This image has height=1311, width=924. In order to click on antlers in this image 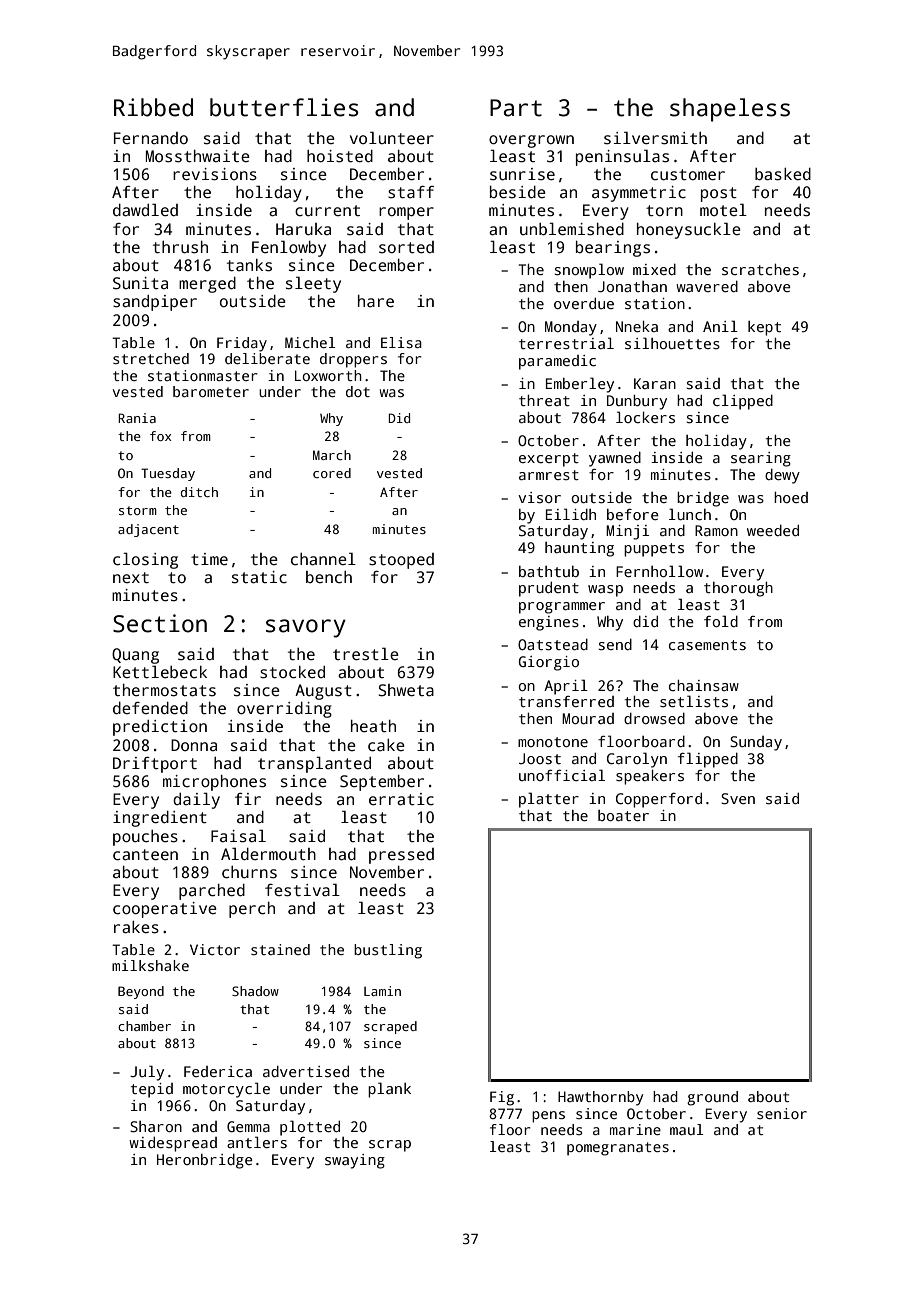, I will do `click(257, 1142)`.
